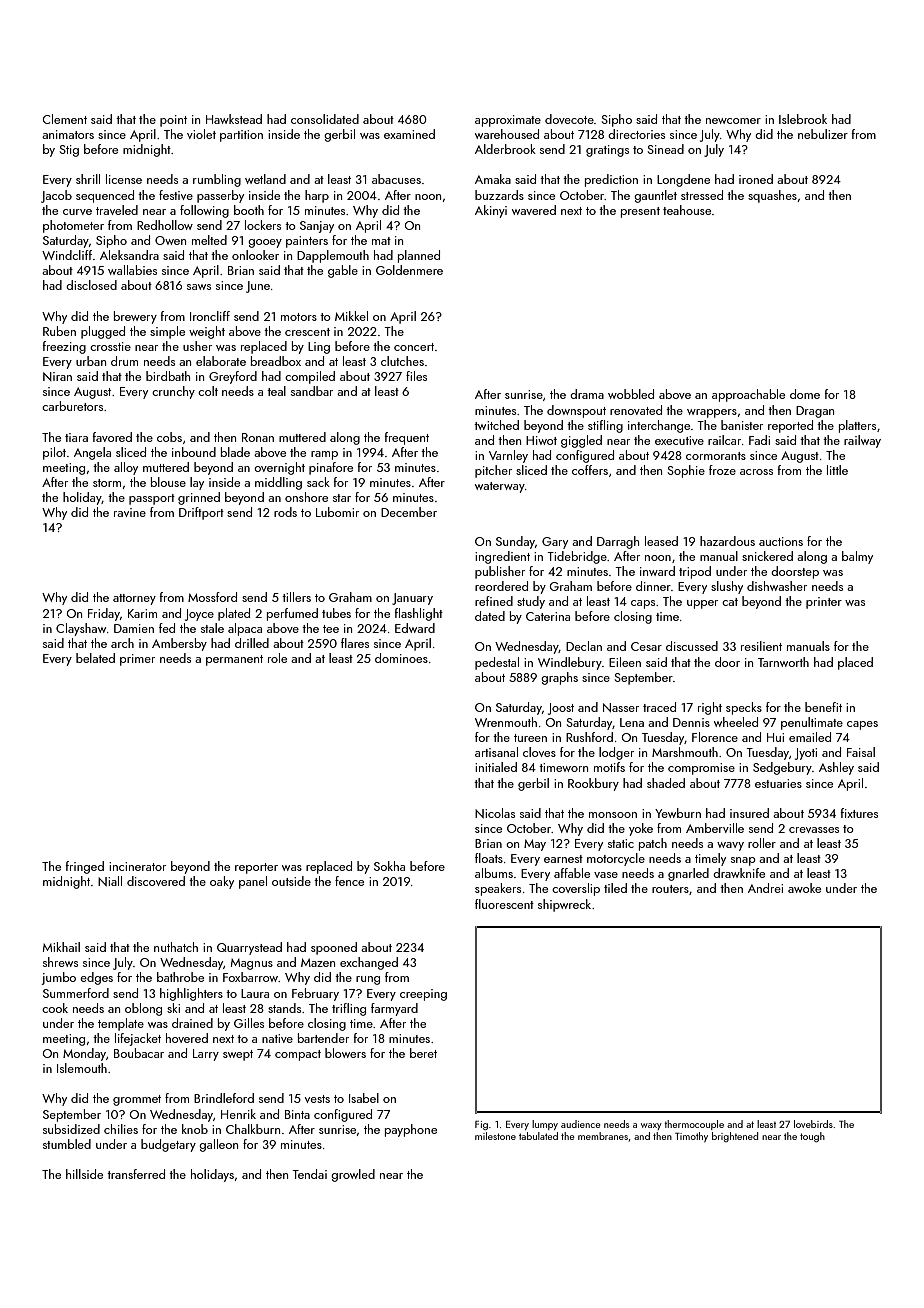  What do you see at coordinates (772, 196) in the screenshot?
I see `squashes` at bounding box center [772, 196].
